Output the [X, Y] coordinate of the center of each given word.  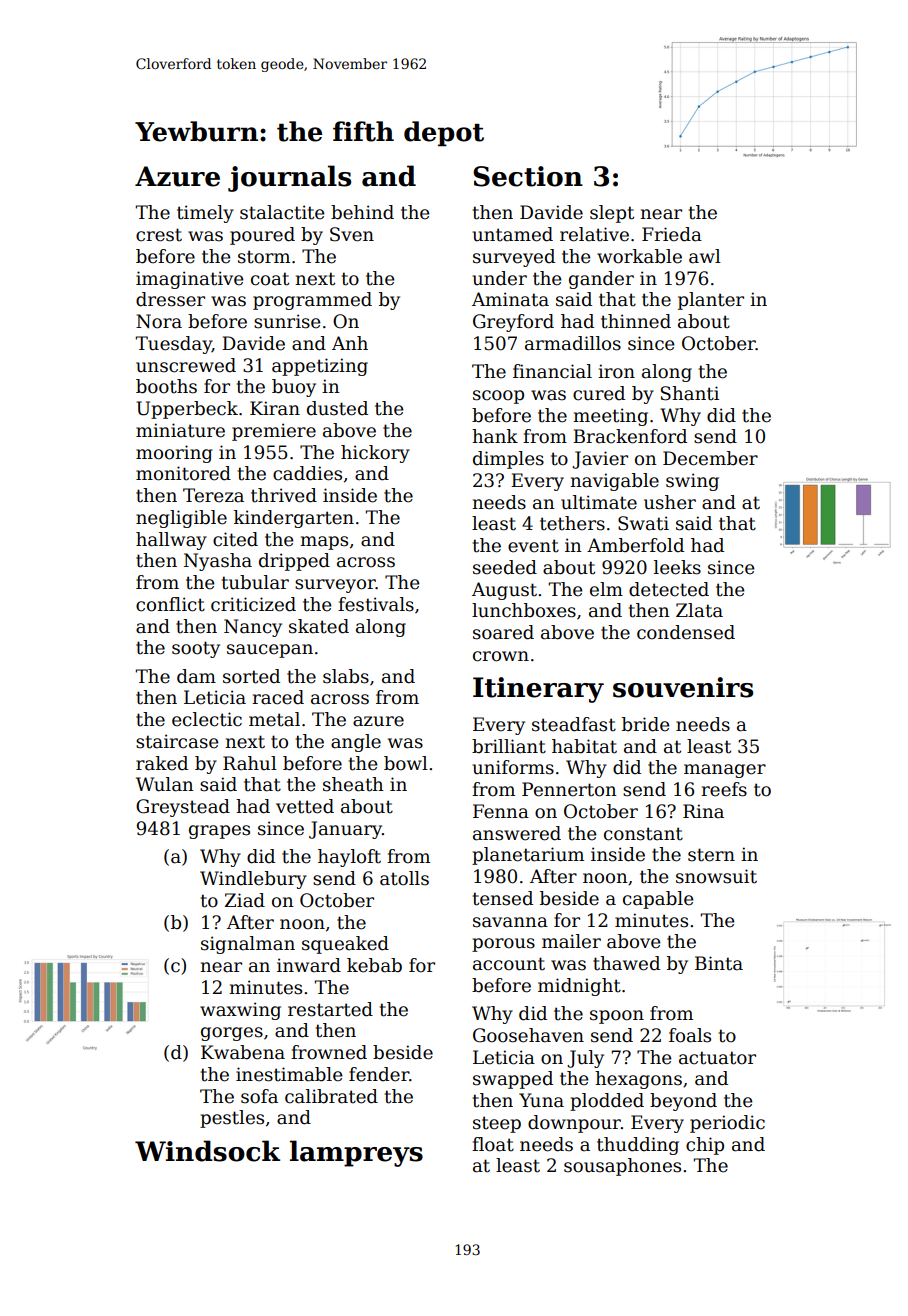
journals [289, 178]
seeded [505, 567]
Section [528, 176]
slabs [346, 676]
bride [645, 724]
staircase [177, 741]
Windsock [207, 1151]
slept [612, 214]
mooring [174, 454]
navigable [614, 482]
